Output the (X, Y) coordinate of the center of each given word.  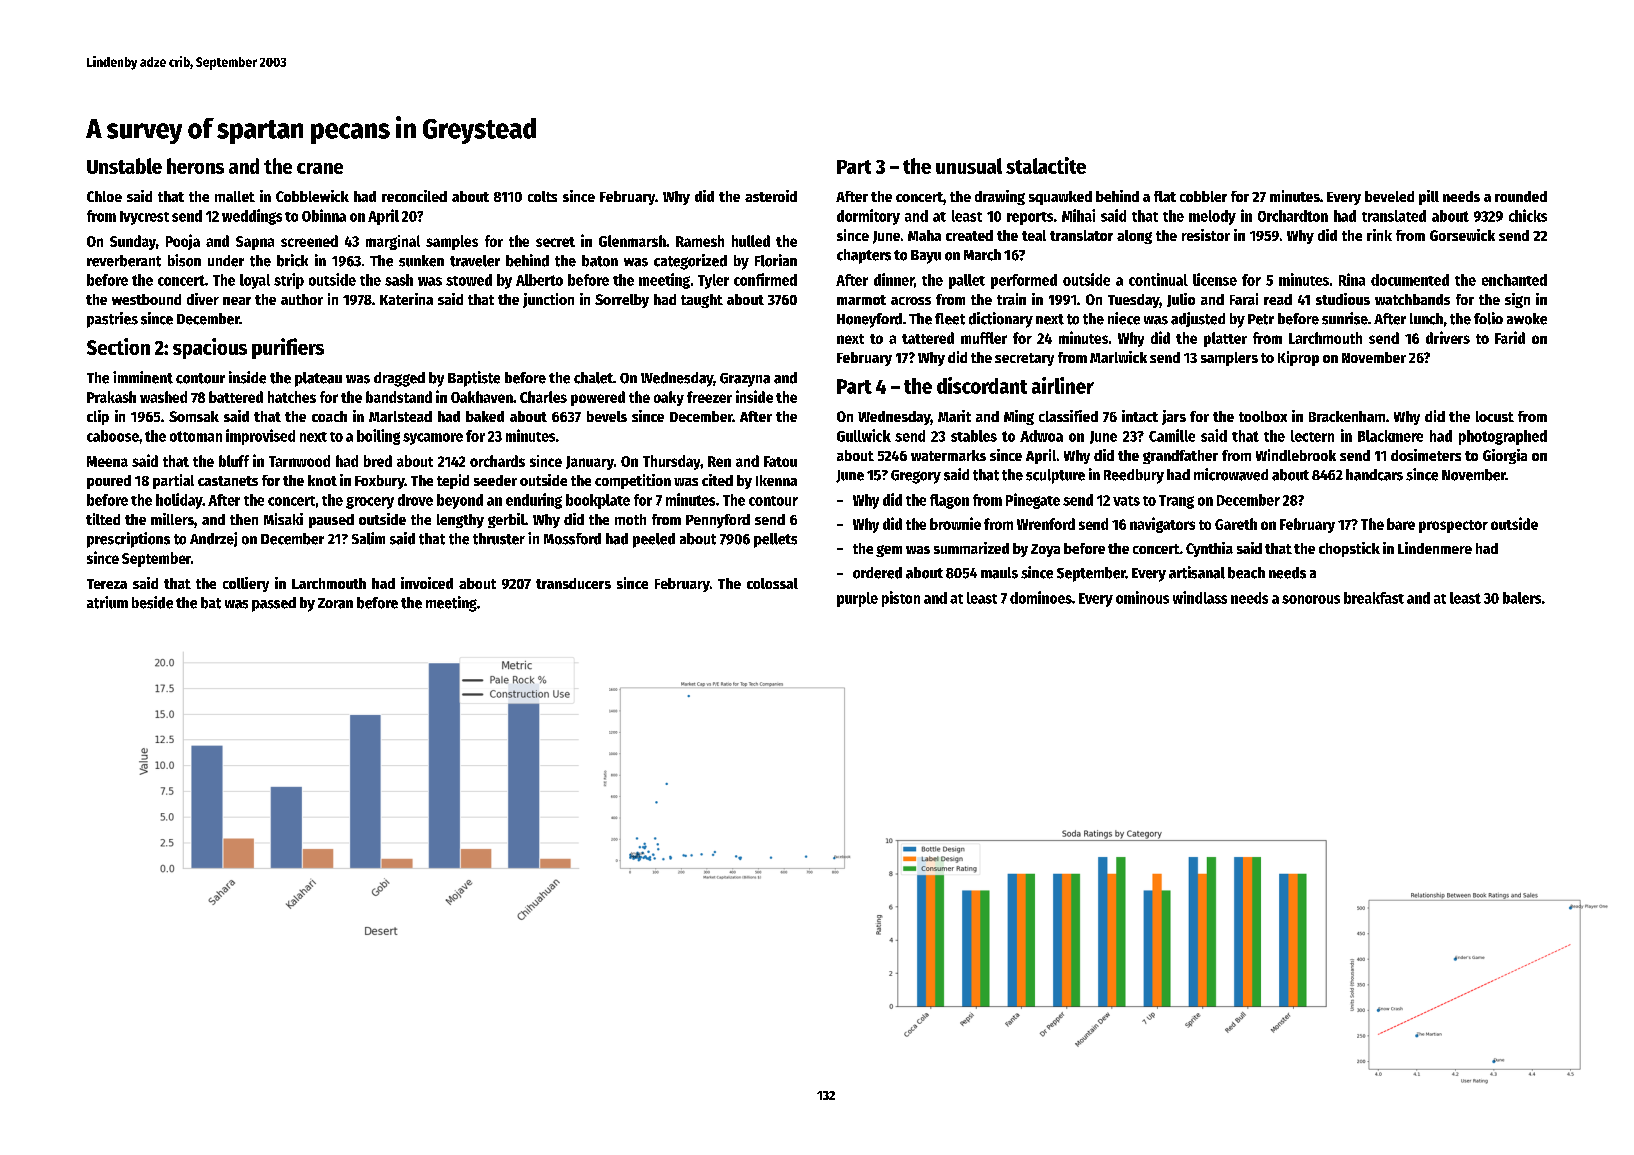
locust (1495, 416)
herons (195, 166)
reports (1030, 218)
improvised (260, 437)
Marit (954, 416)
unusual (969, 166)
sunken (421, 261)
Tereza (107, 584)
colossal (772, 583)
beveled (1389, 196)
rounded (1521, 196)
